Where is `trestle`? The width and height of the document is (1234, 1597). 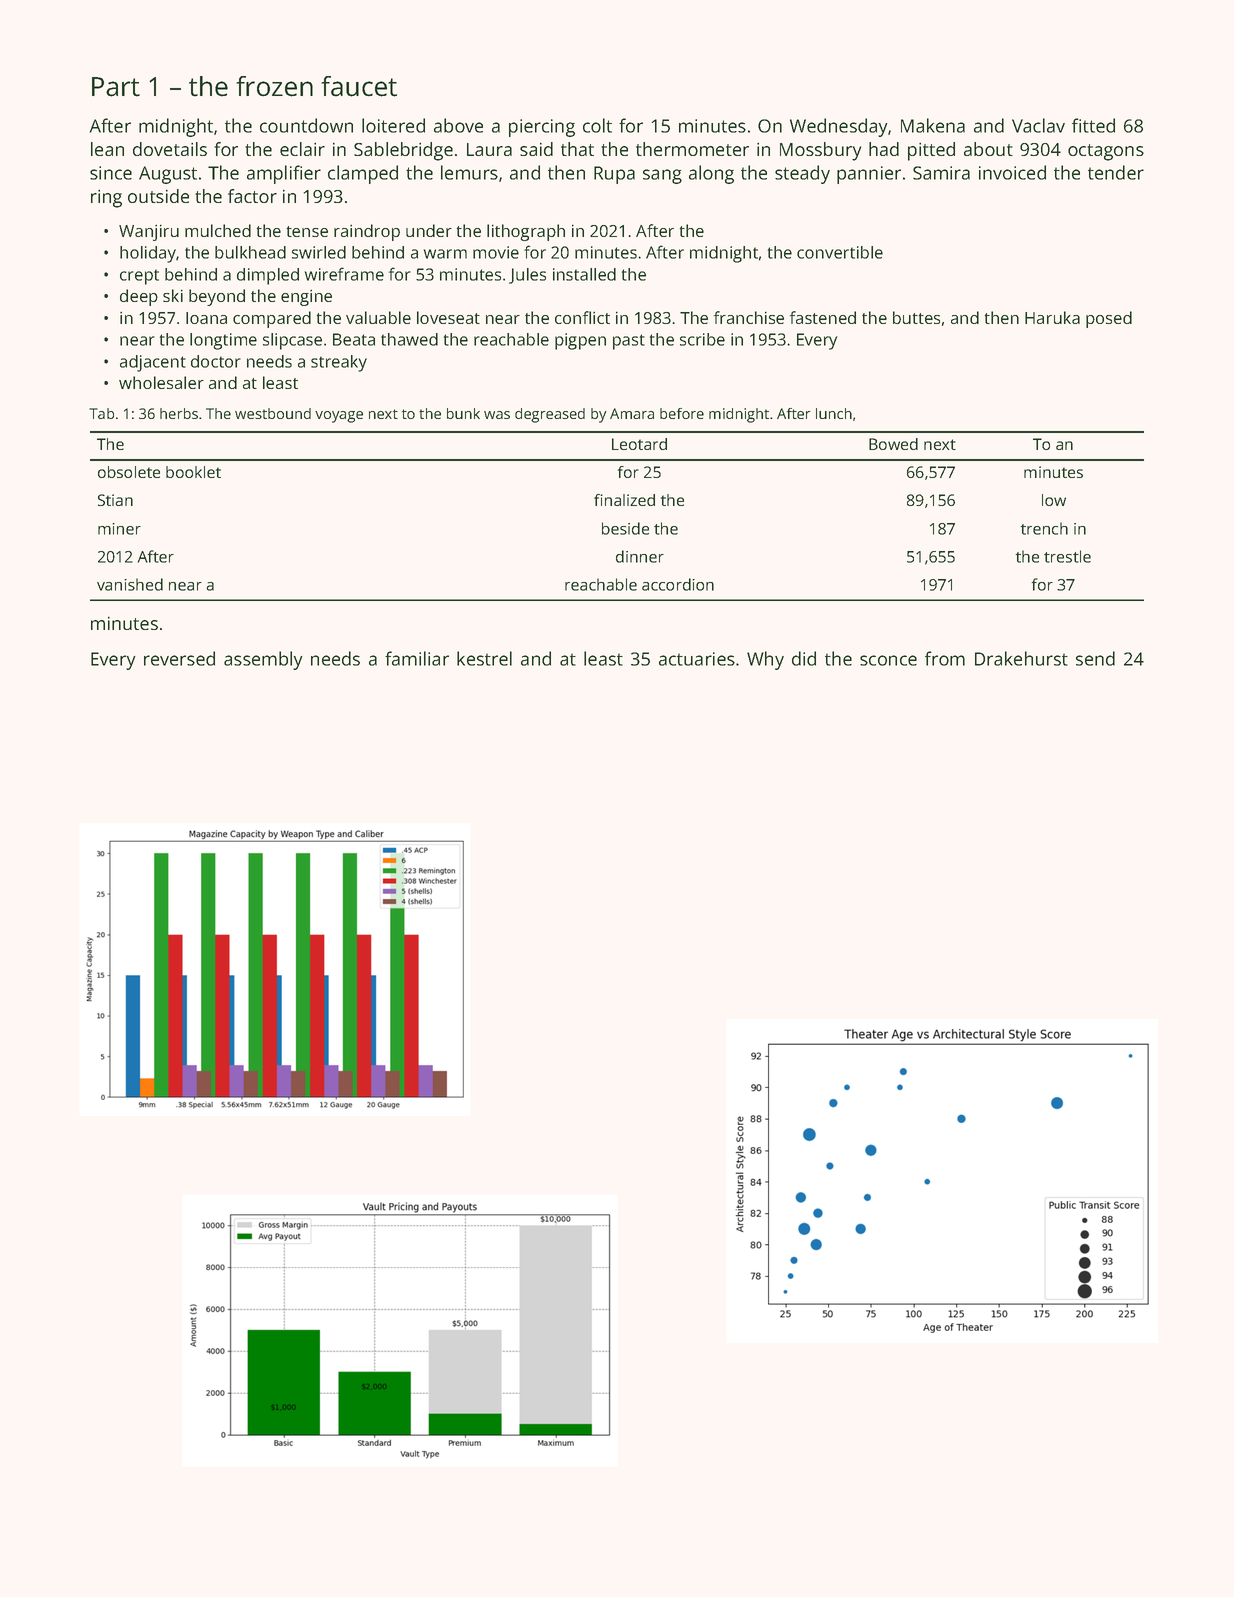 trestle is located at coordinates (1067, 556).
